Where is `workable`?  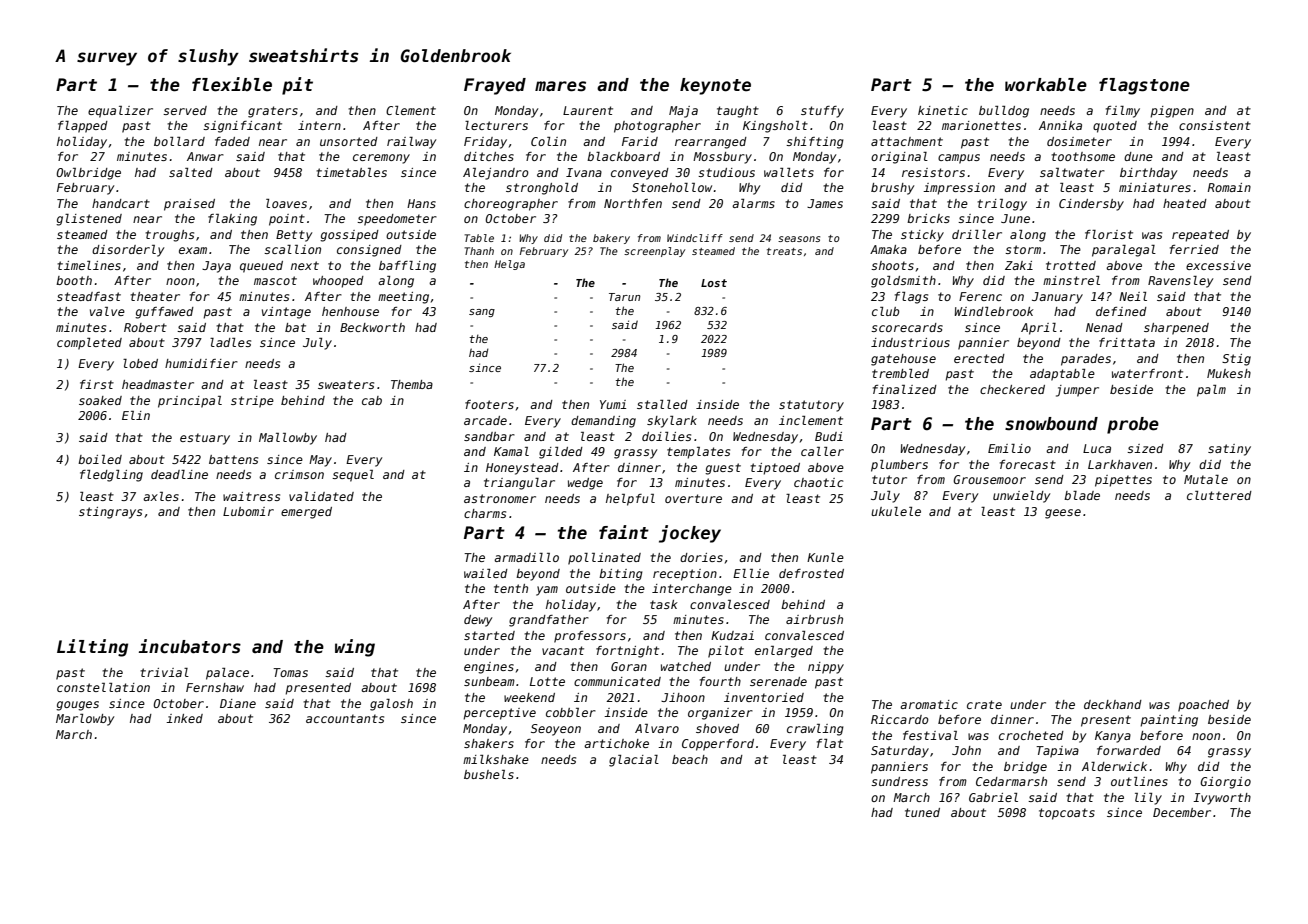 workable is located at coordinates (1046, 85).
